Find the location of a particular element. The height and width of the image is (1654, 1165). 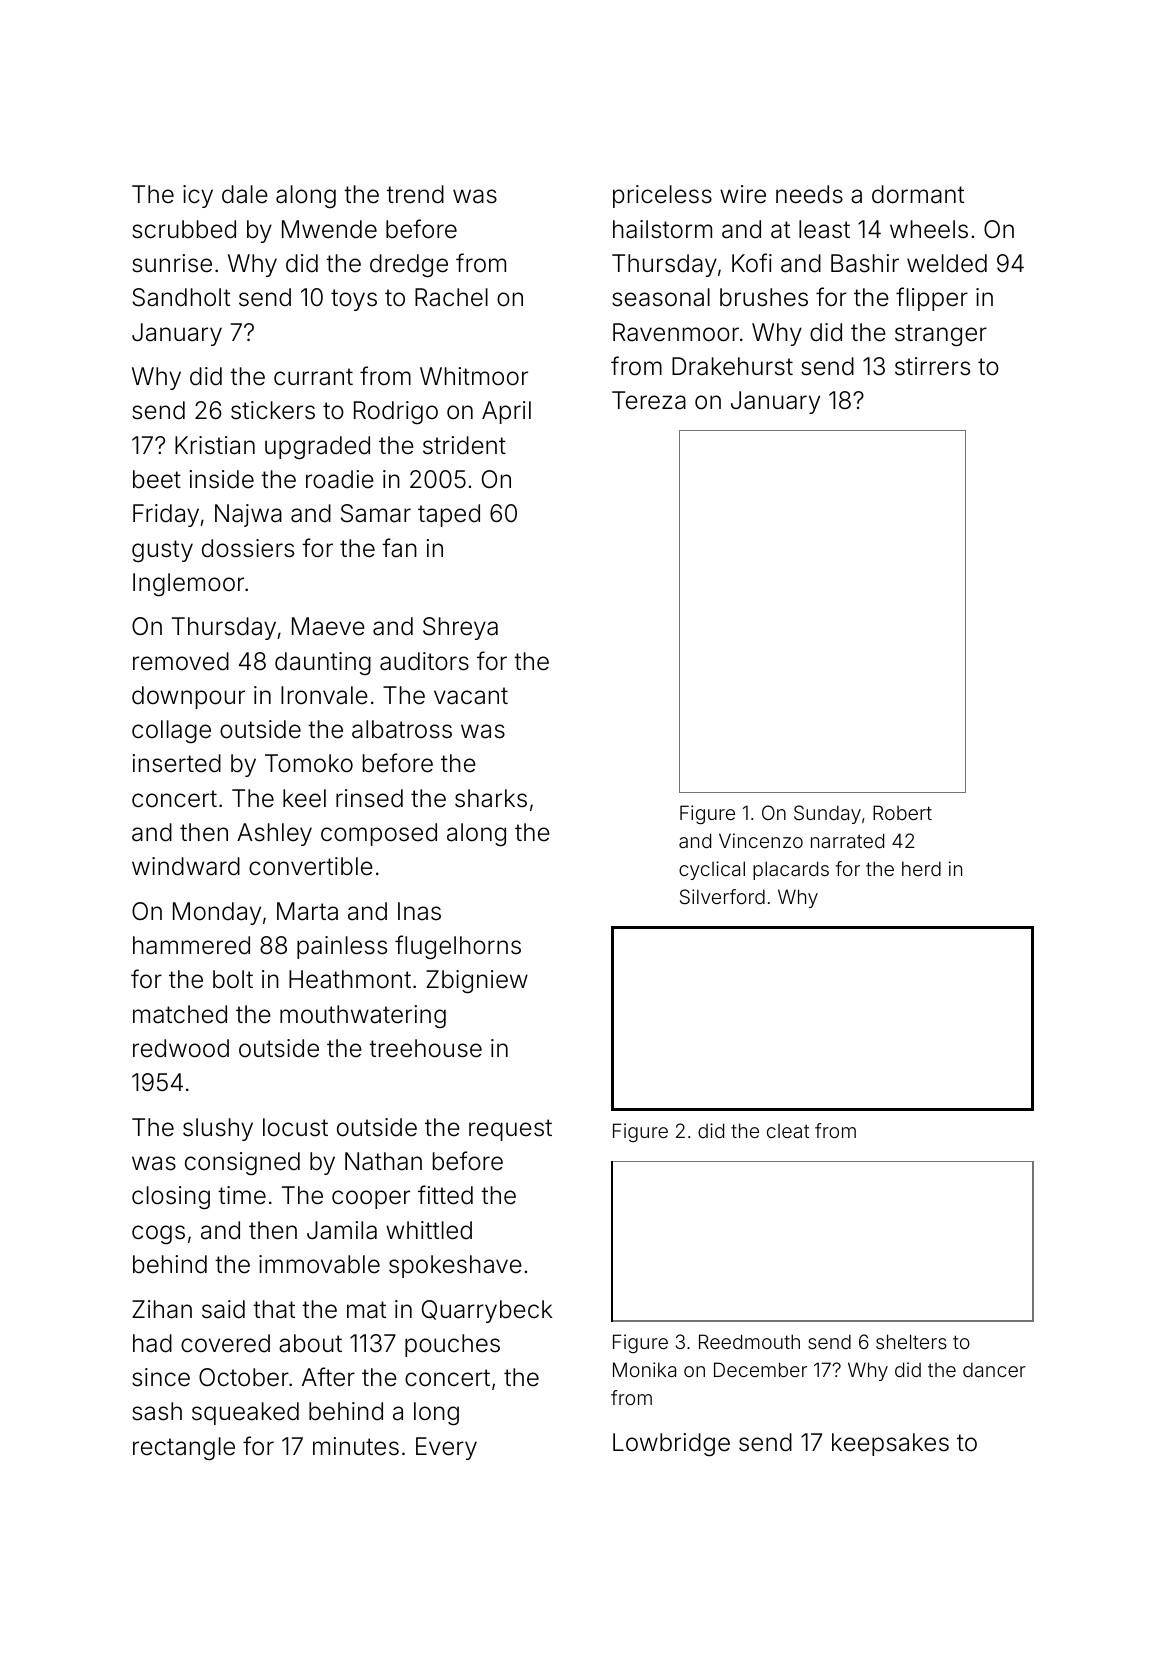

Inglemoor is located at coordinates (188, 584).
